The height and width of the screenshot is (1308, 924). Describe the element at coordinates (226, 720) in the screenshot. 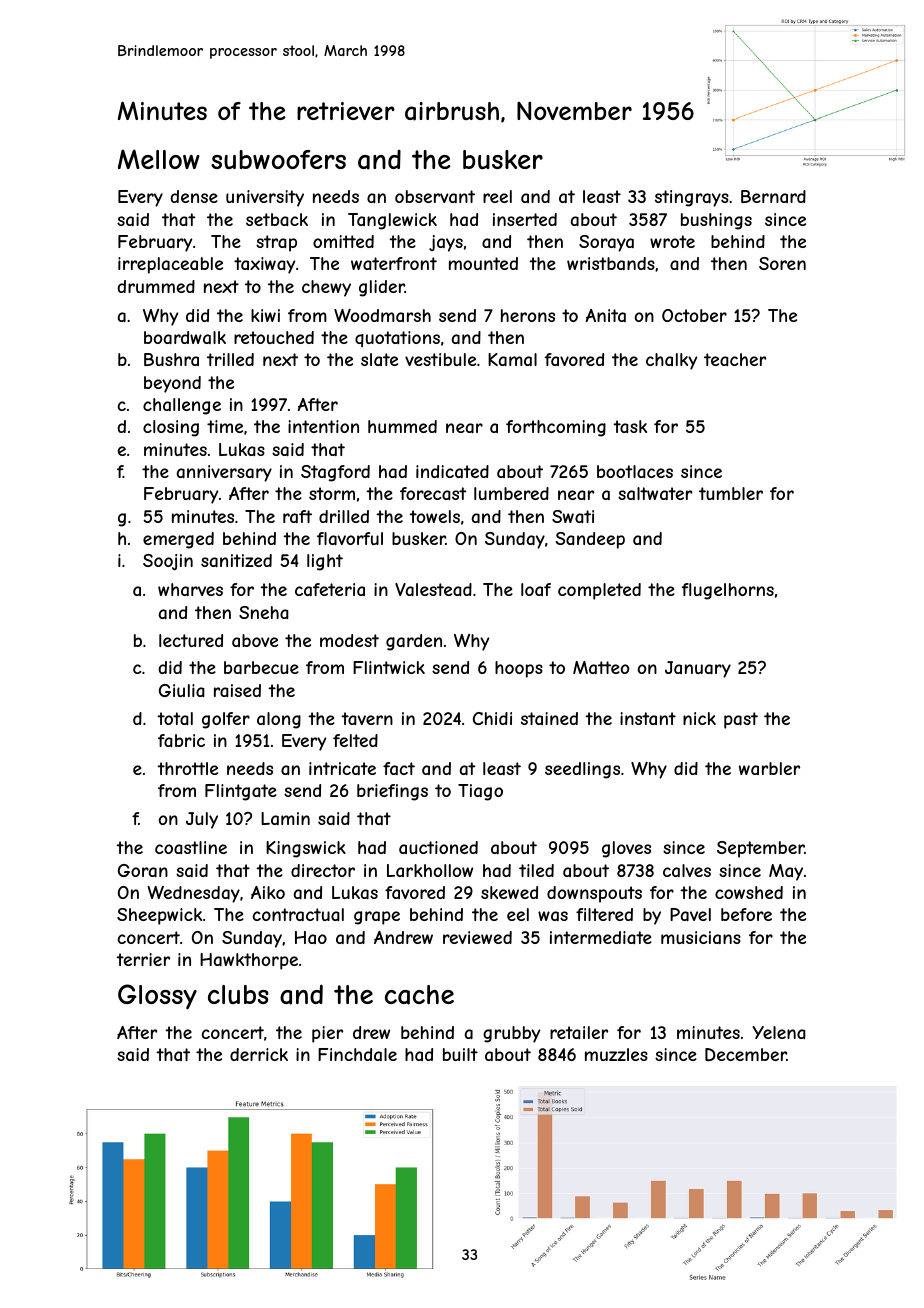

I see `golfer` at that location.
